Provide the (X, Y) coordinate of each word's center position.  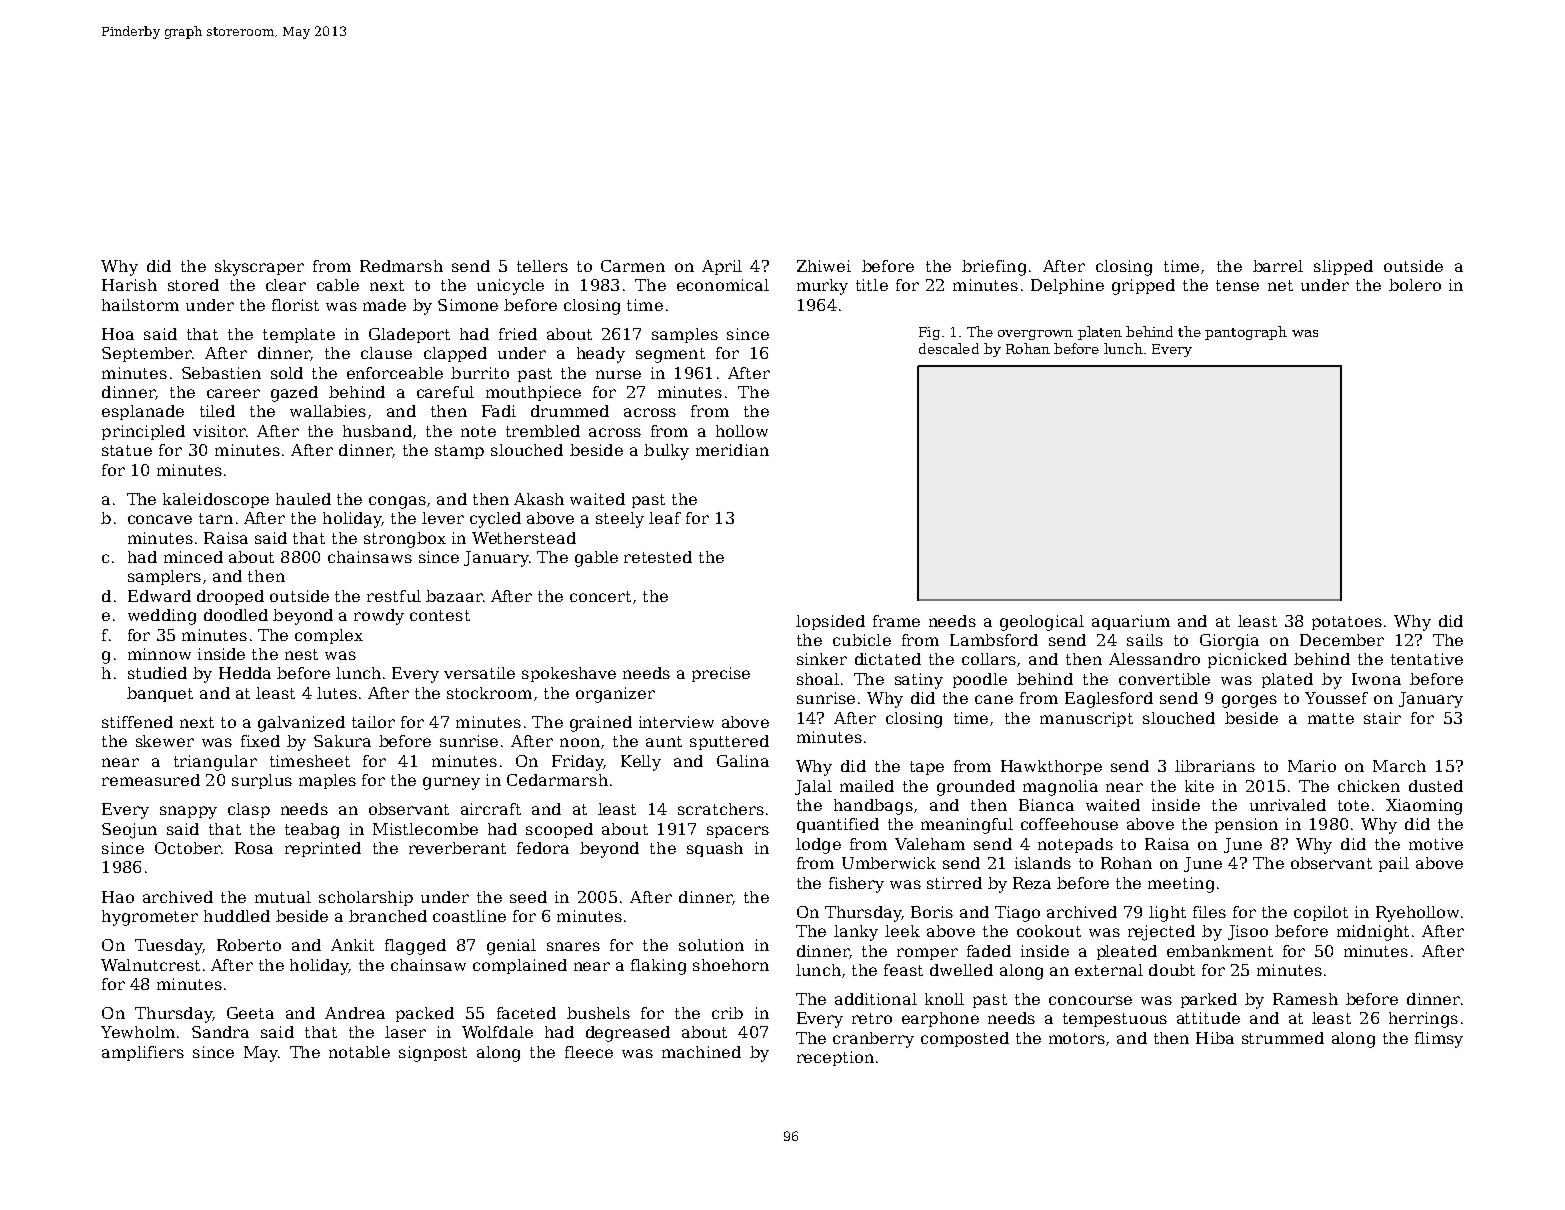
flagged (415, 947)
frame (896, 621)
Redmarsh (401, 266)
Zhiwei (824, 266)
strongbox (405, 540)
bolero (1415, 285)
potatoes (1347, 623)
